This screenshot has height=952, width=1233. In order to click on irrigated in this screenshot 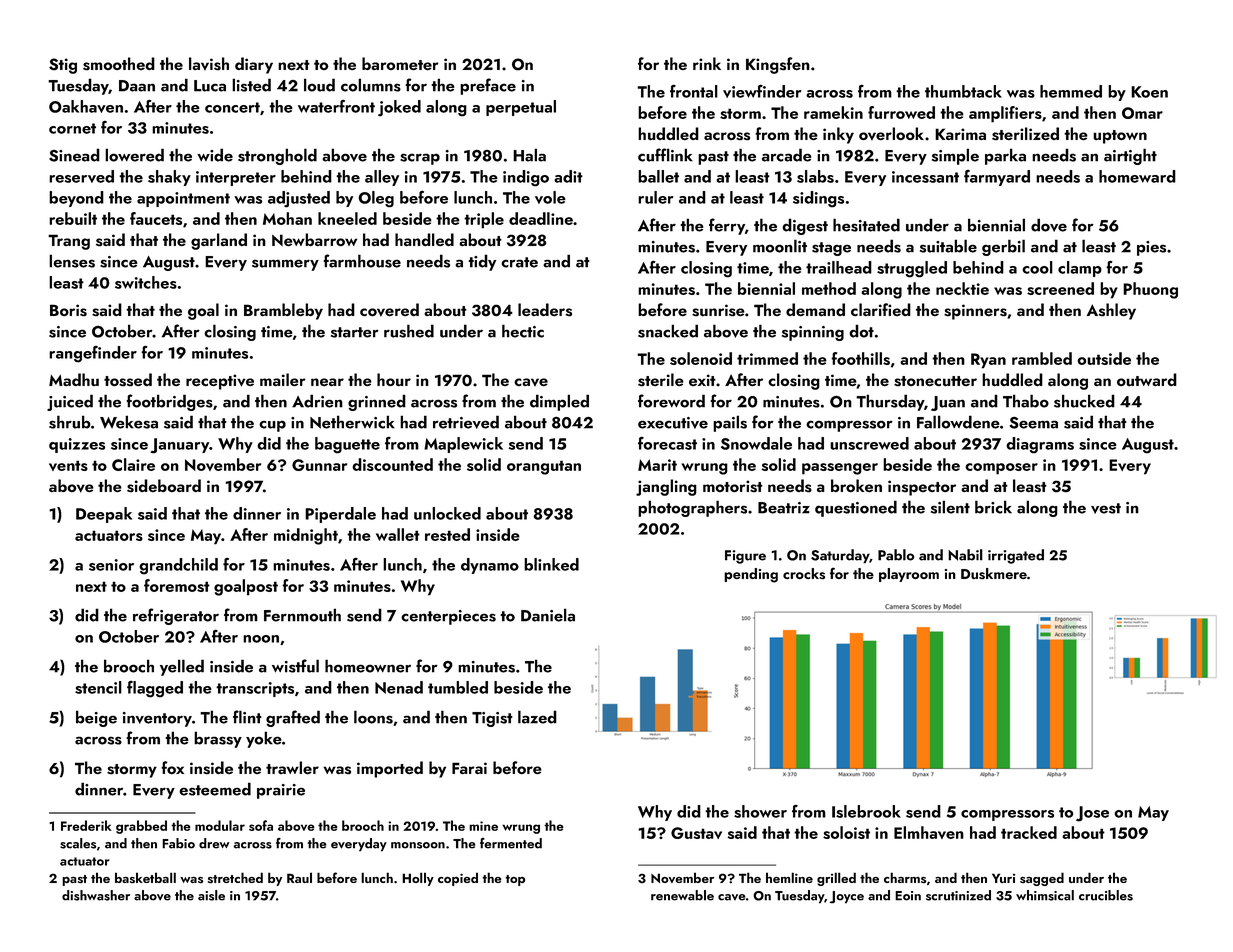, I will do `click(1016, 556)`.
